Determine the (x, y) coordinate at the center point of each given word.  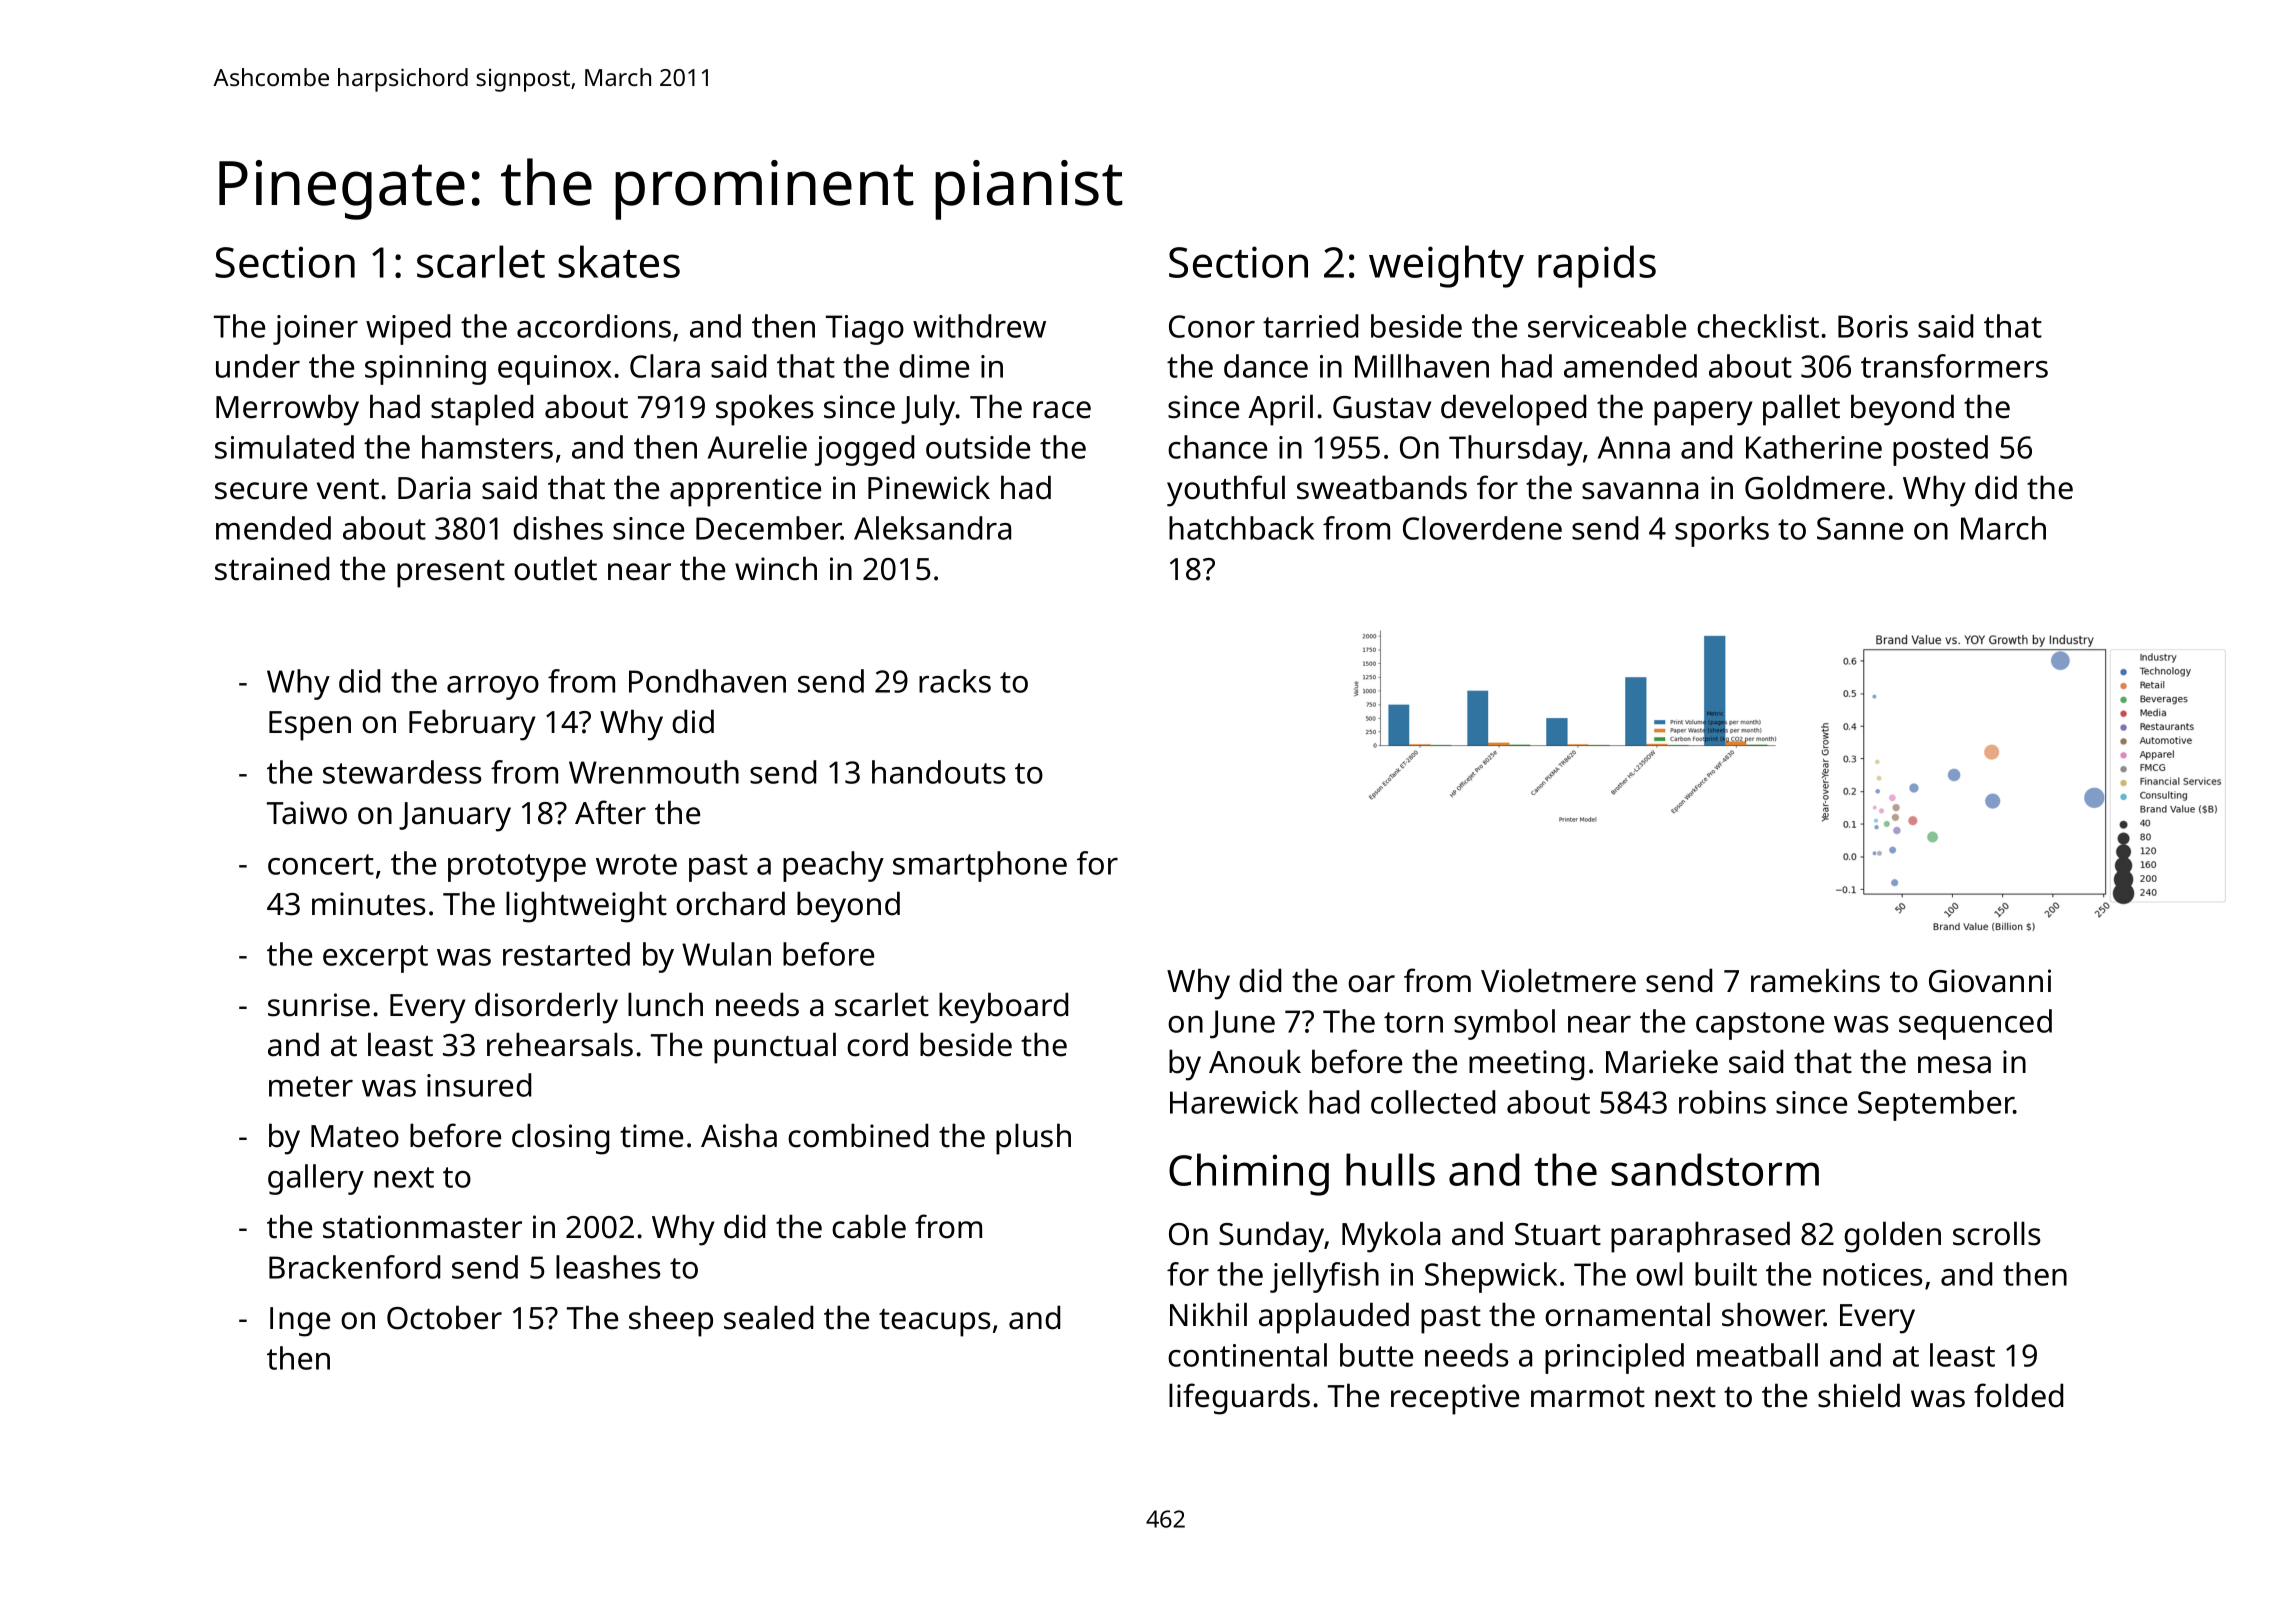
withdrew (979, 326)
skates (619, 261)
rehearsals (560, 1044)
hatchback (1241, 528)
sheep (671, 1321)
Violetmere (1558, 980)
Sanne (1860, 528)
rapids (1597, 266)
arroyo (493, 688)
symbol (1504, 1024)
